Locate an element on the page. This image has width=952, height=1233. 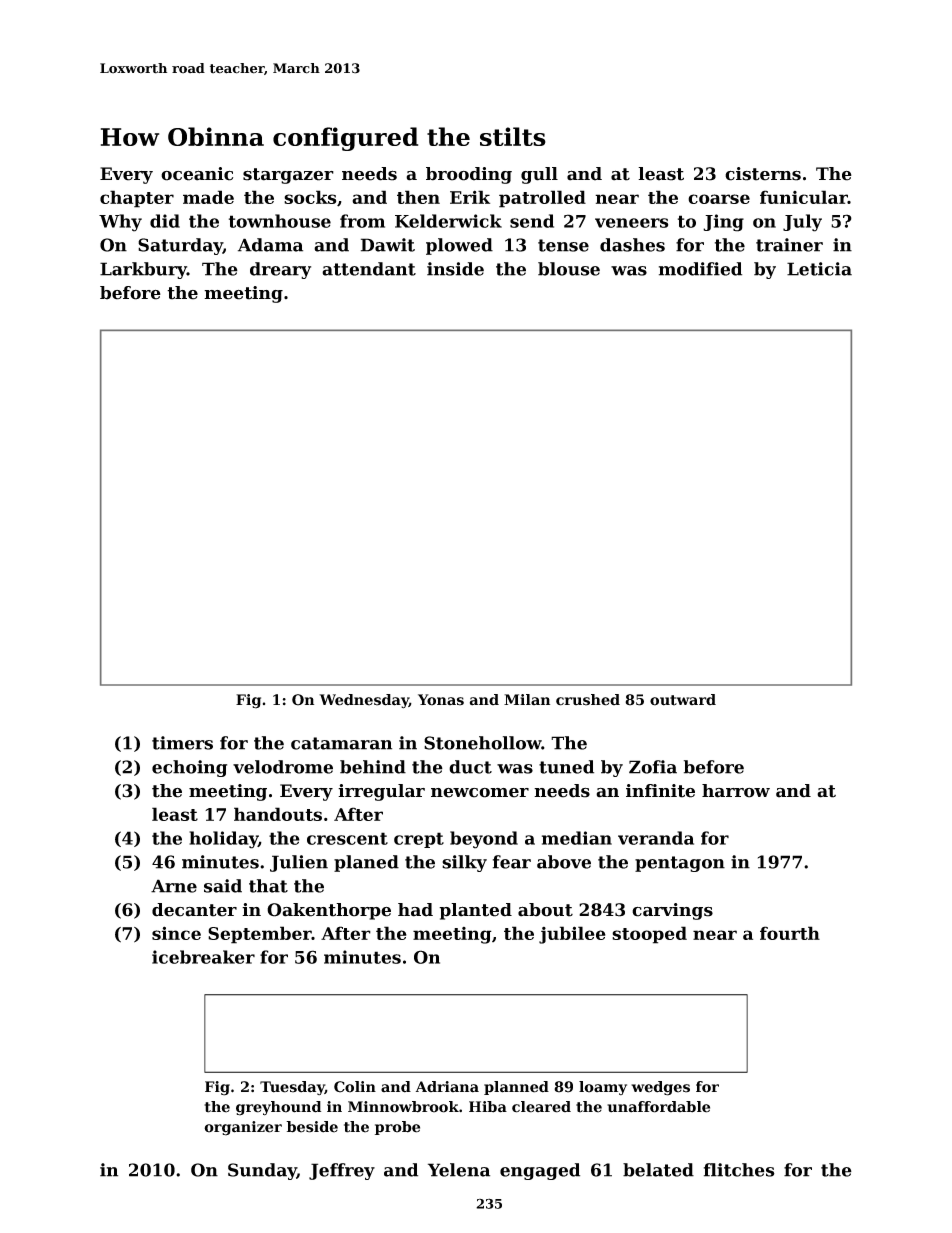
attendant is located at coordinates (369, 269).
